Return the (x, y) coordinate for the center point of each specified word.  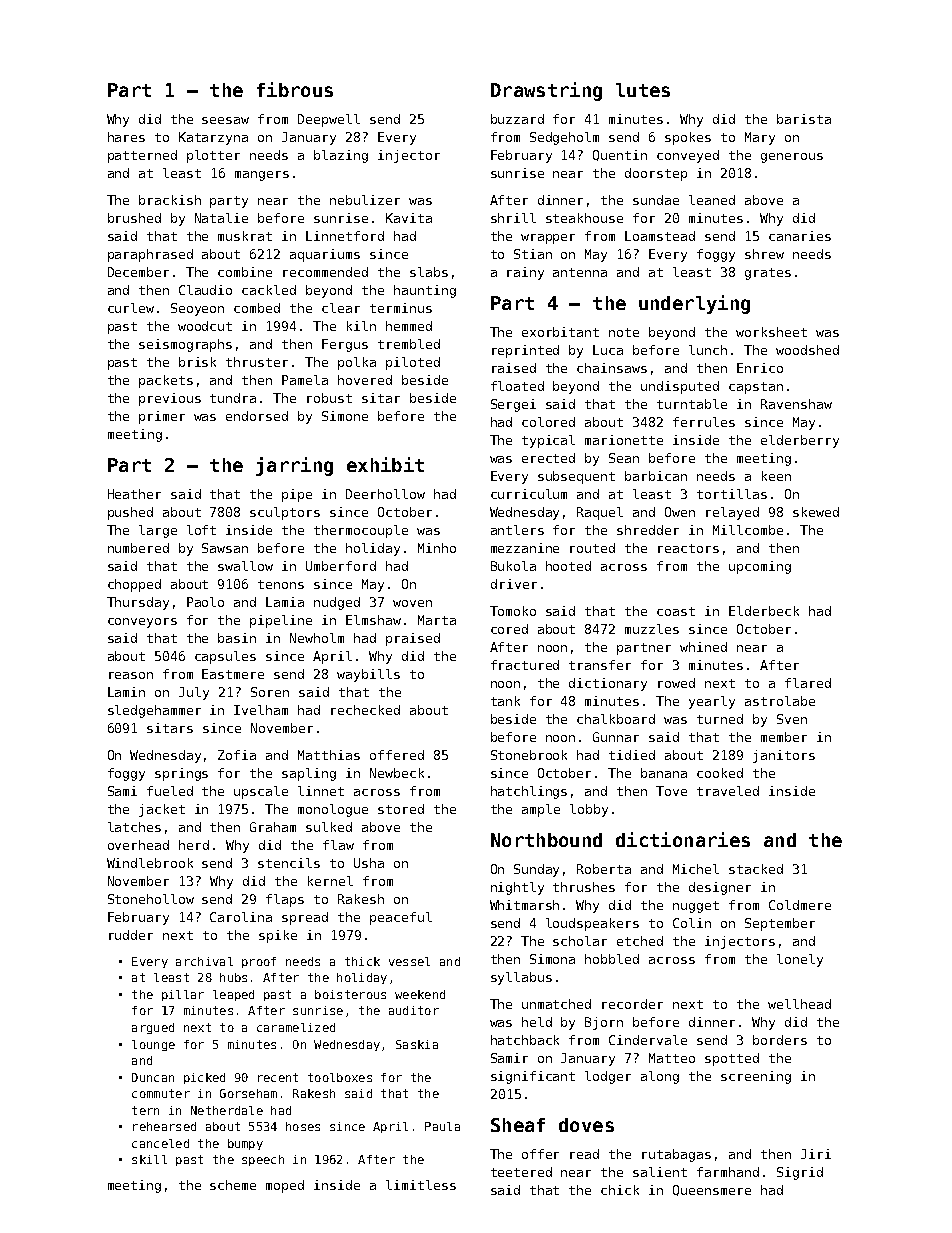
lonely (800, 960)
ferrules (704, 422)
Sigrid (800, 1173)
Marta (437, 620)
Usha (369, 863)
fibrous (295, 89)
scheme (233, 1185)
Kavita (409, 218)
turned (720, 719)
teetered (521, 1172)
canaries (800, 236)
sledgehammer (154, 711)
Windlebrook (150, 863)
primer (162, 417)
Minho (437, 548)
